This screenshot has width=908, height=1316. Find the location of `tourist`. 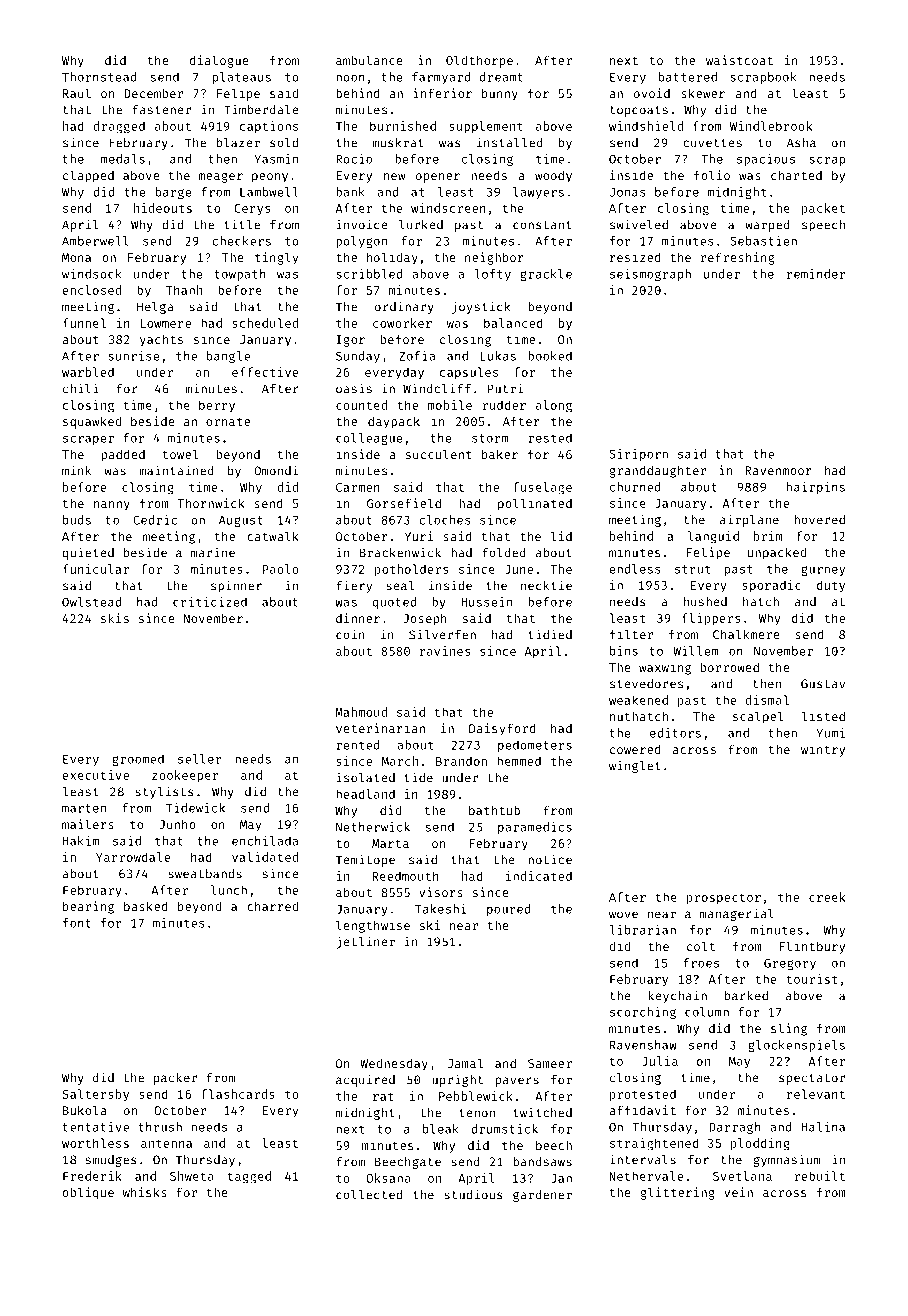

tourist is located at coordinates (811, 979).
